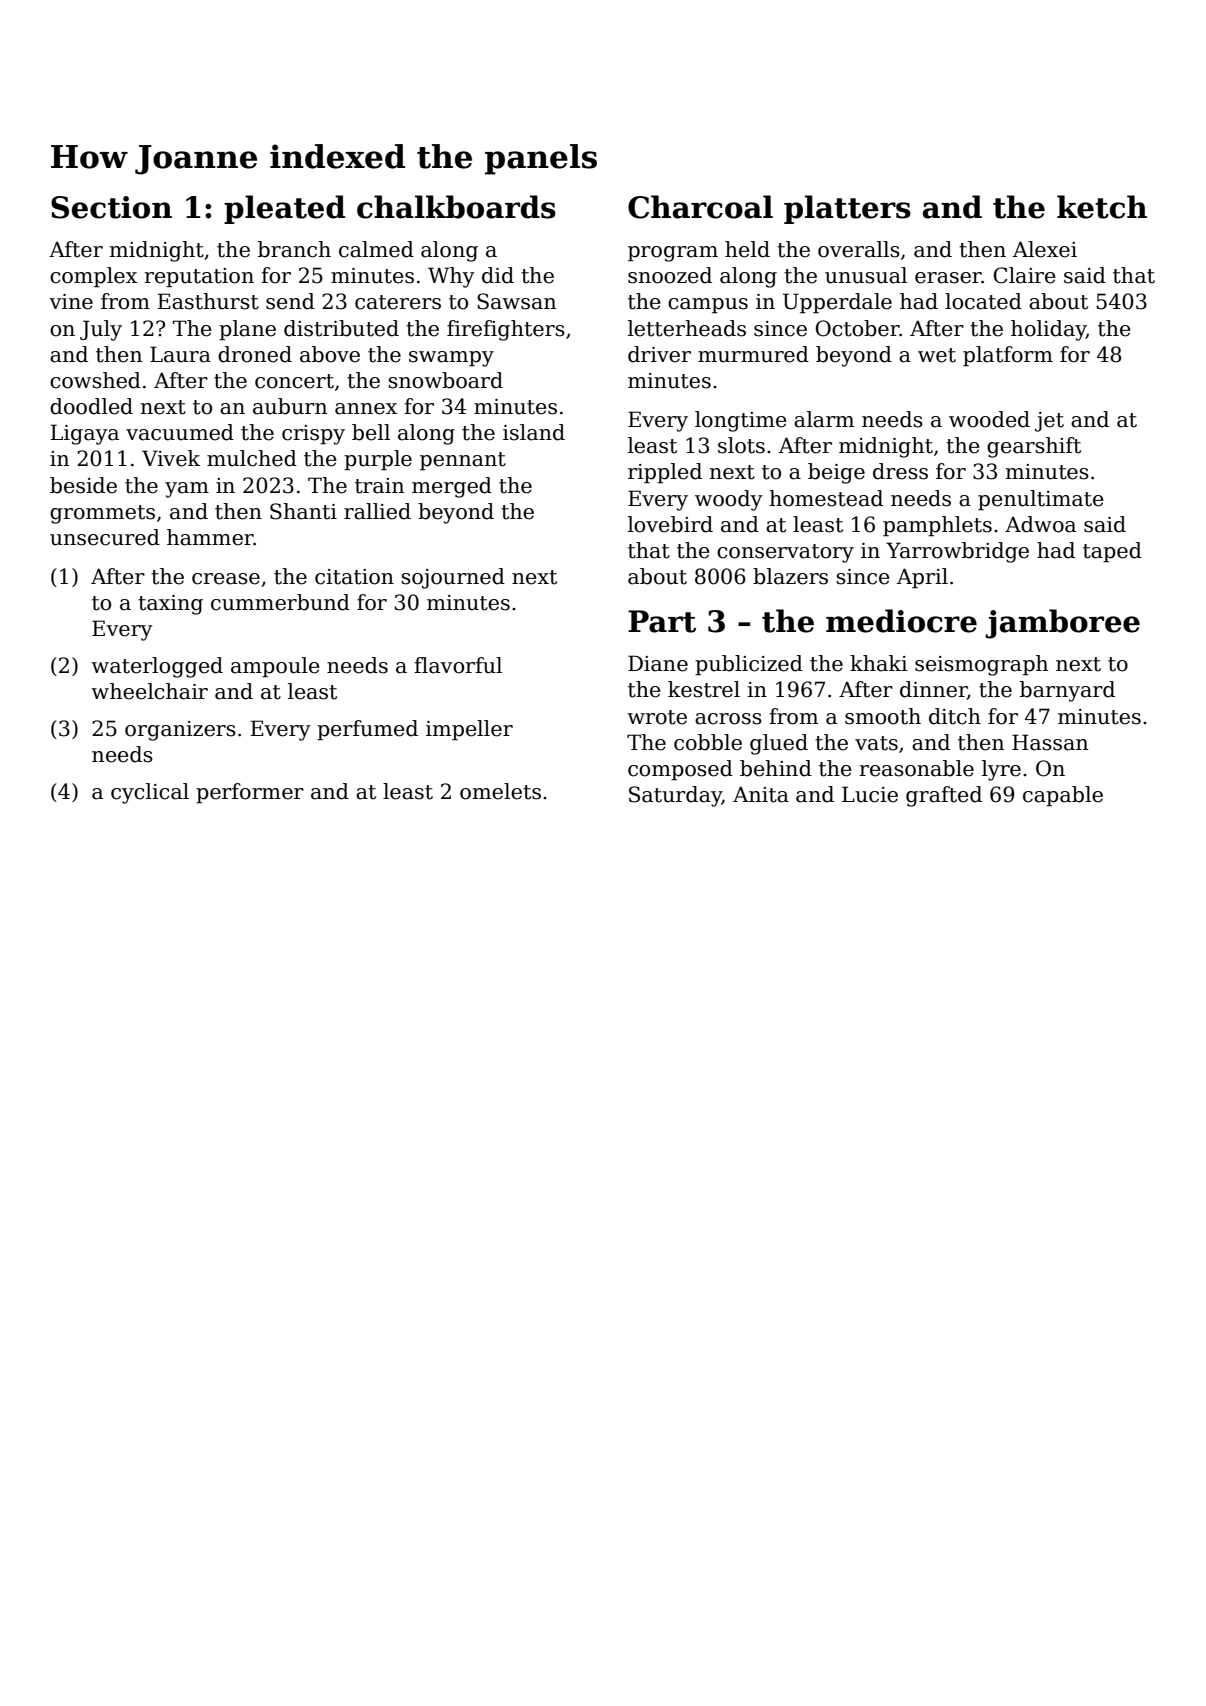 Image resolution: width=1206 pixels, height=1706 pixels. What do you see at coordinates (670, 275) in the page?
I see `snoozed` at bounding box center [670, 275].
